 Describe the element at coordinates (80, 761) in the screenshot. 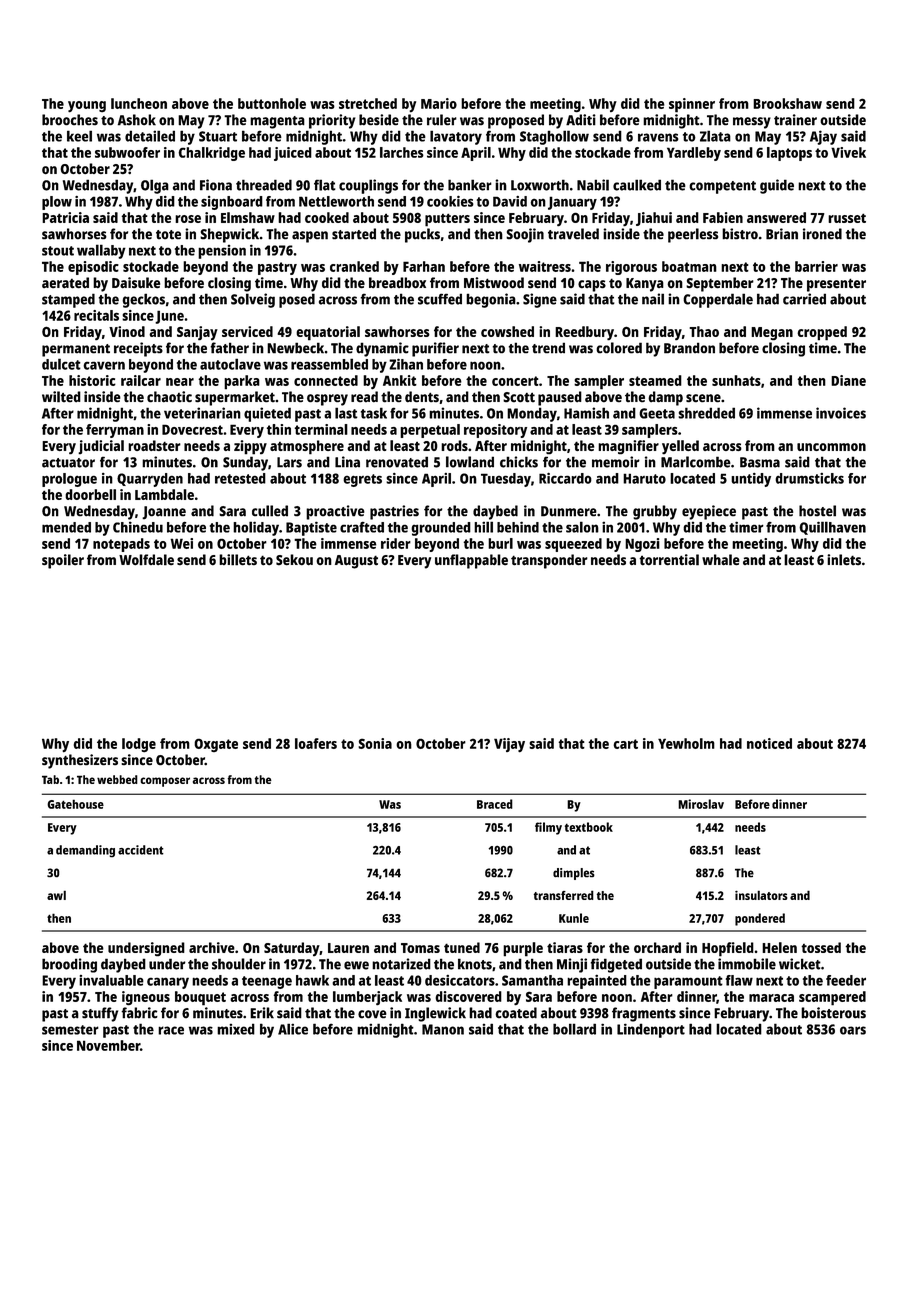

I see `synthesizers` at that location.
